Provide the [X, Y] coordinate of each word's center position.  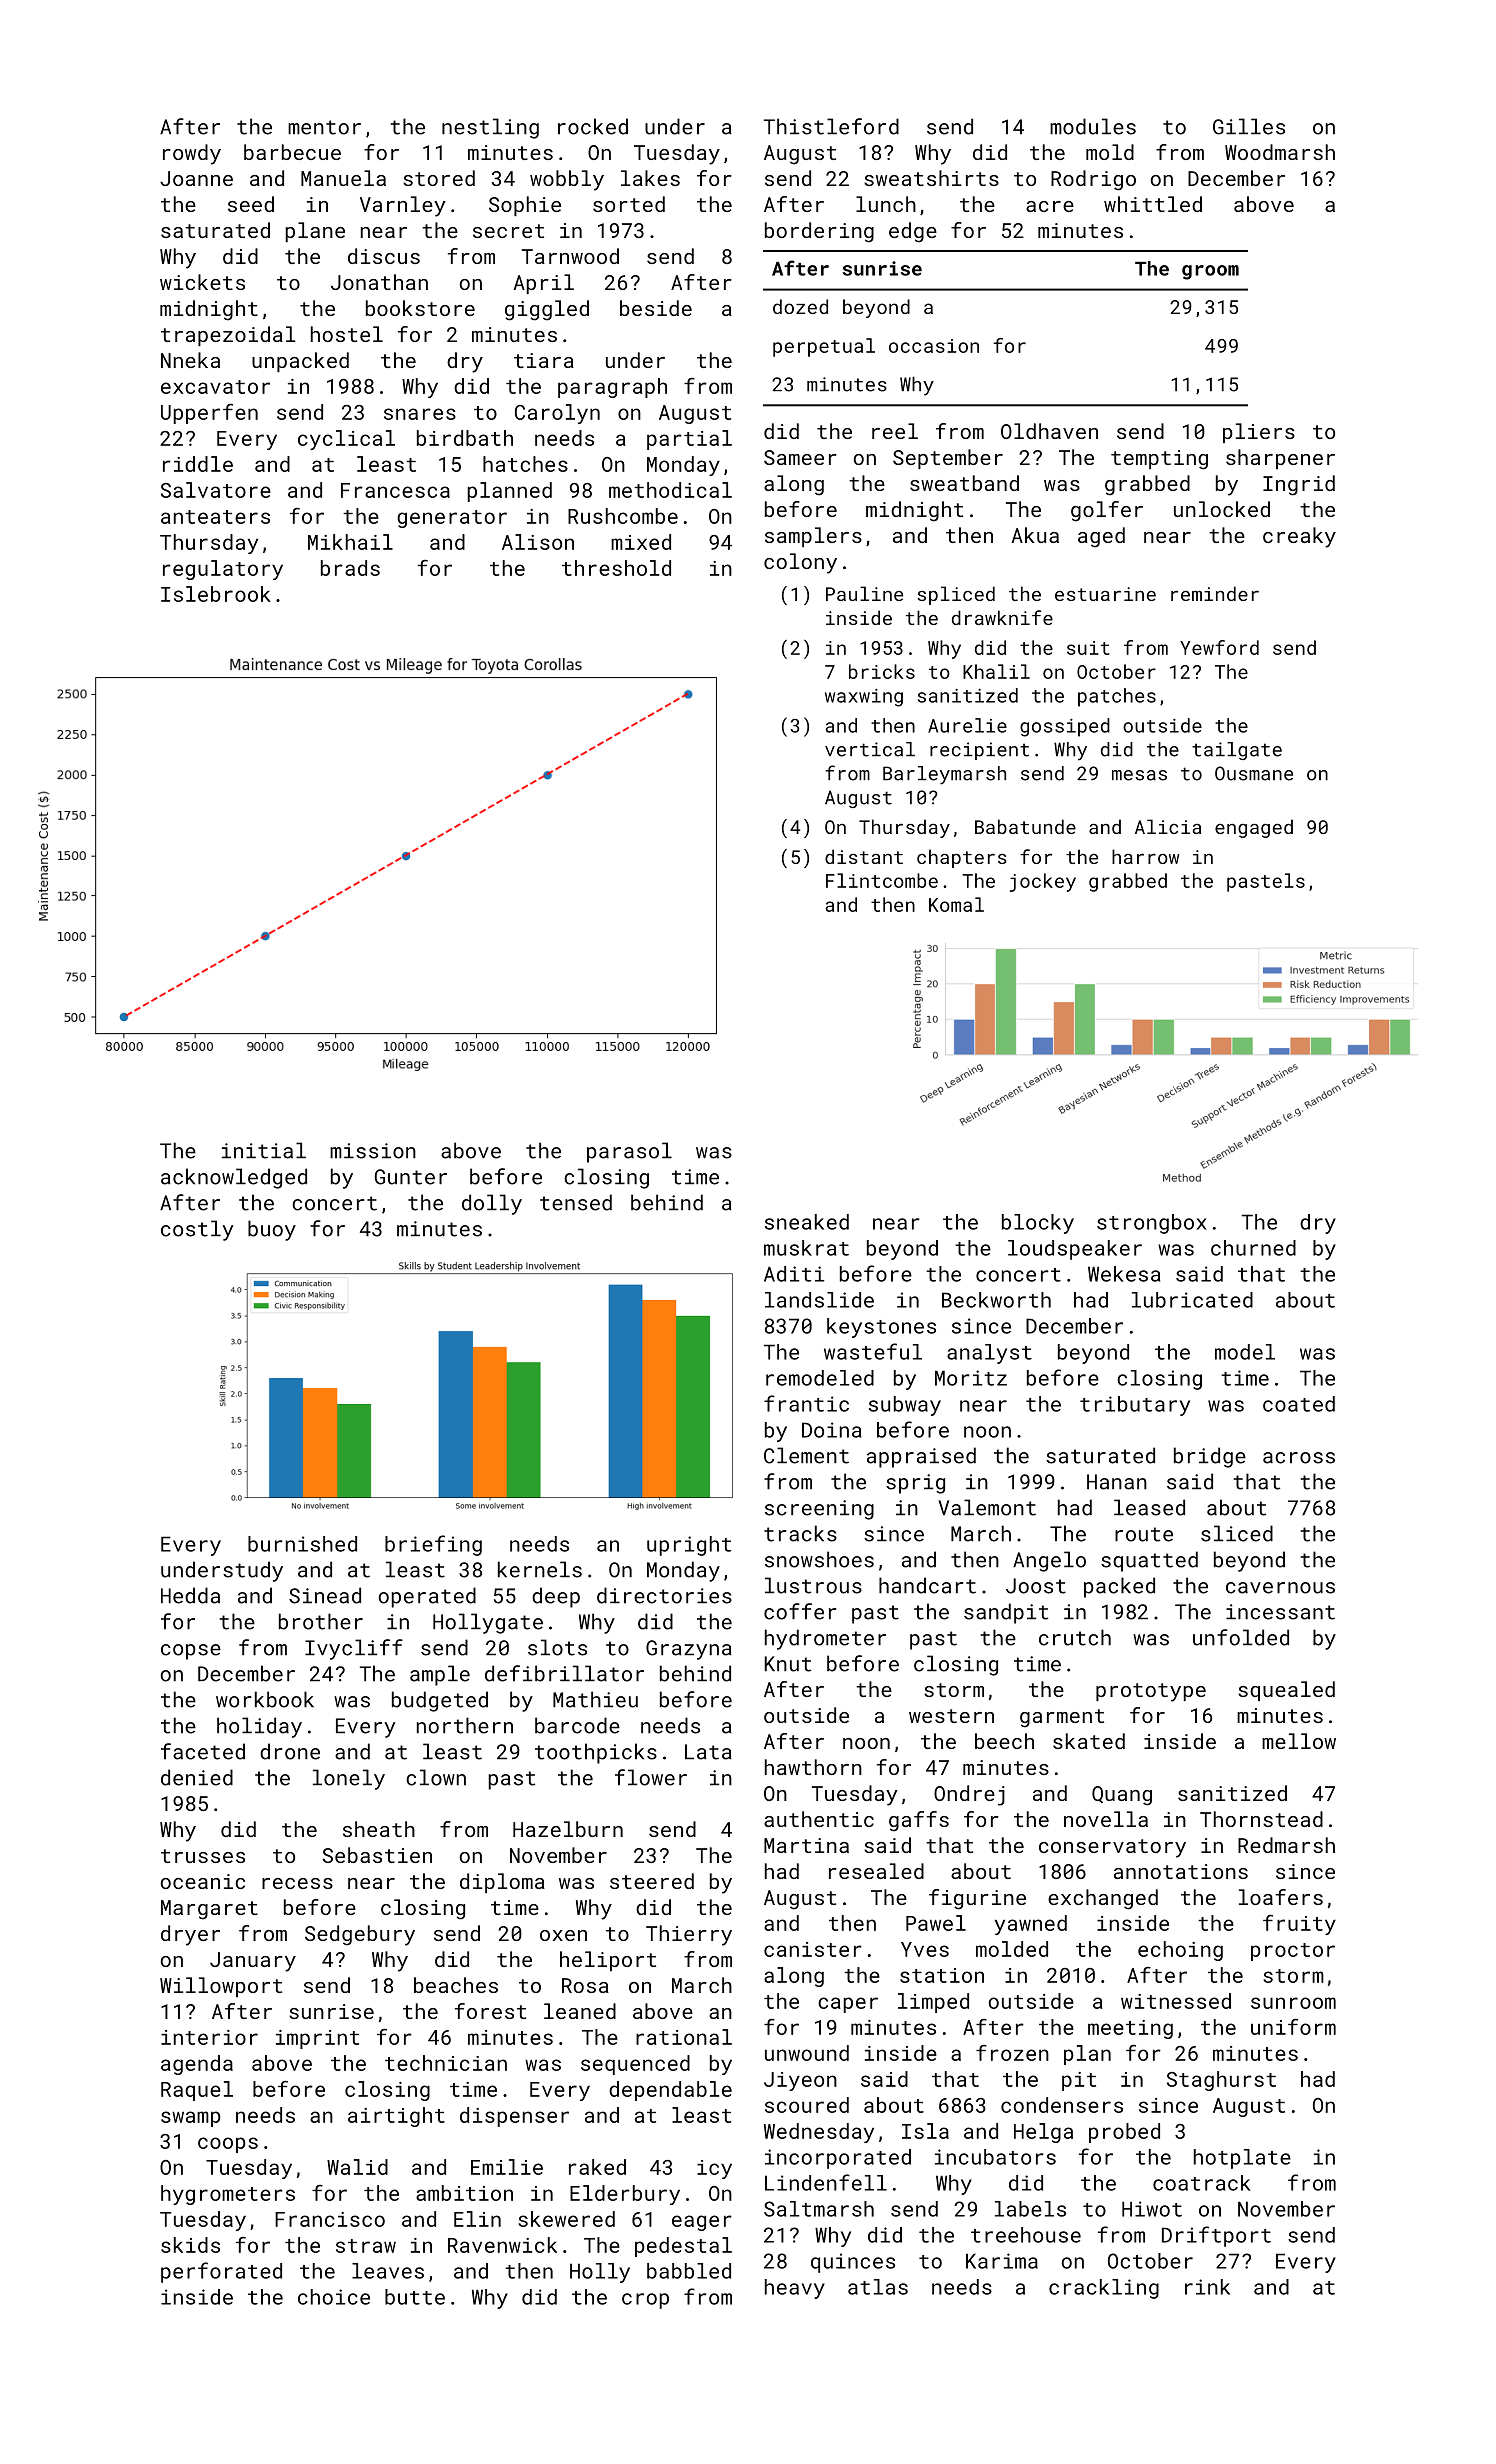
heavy [795, 2289]
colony [800, 563]
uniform [1293, 2027]
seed [251, 204]
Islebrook [216, 594]
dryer [190, 1935]
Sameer [800, 457]
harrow [1145, 856]
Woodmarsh [1280, 152]
